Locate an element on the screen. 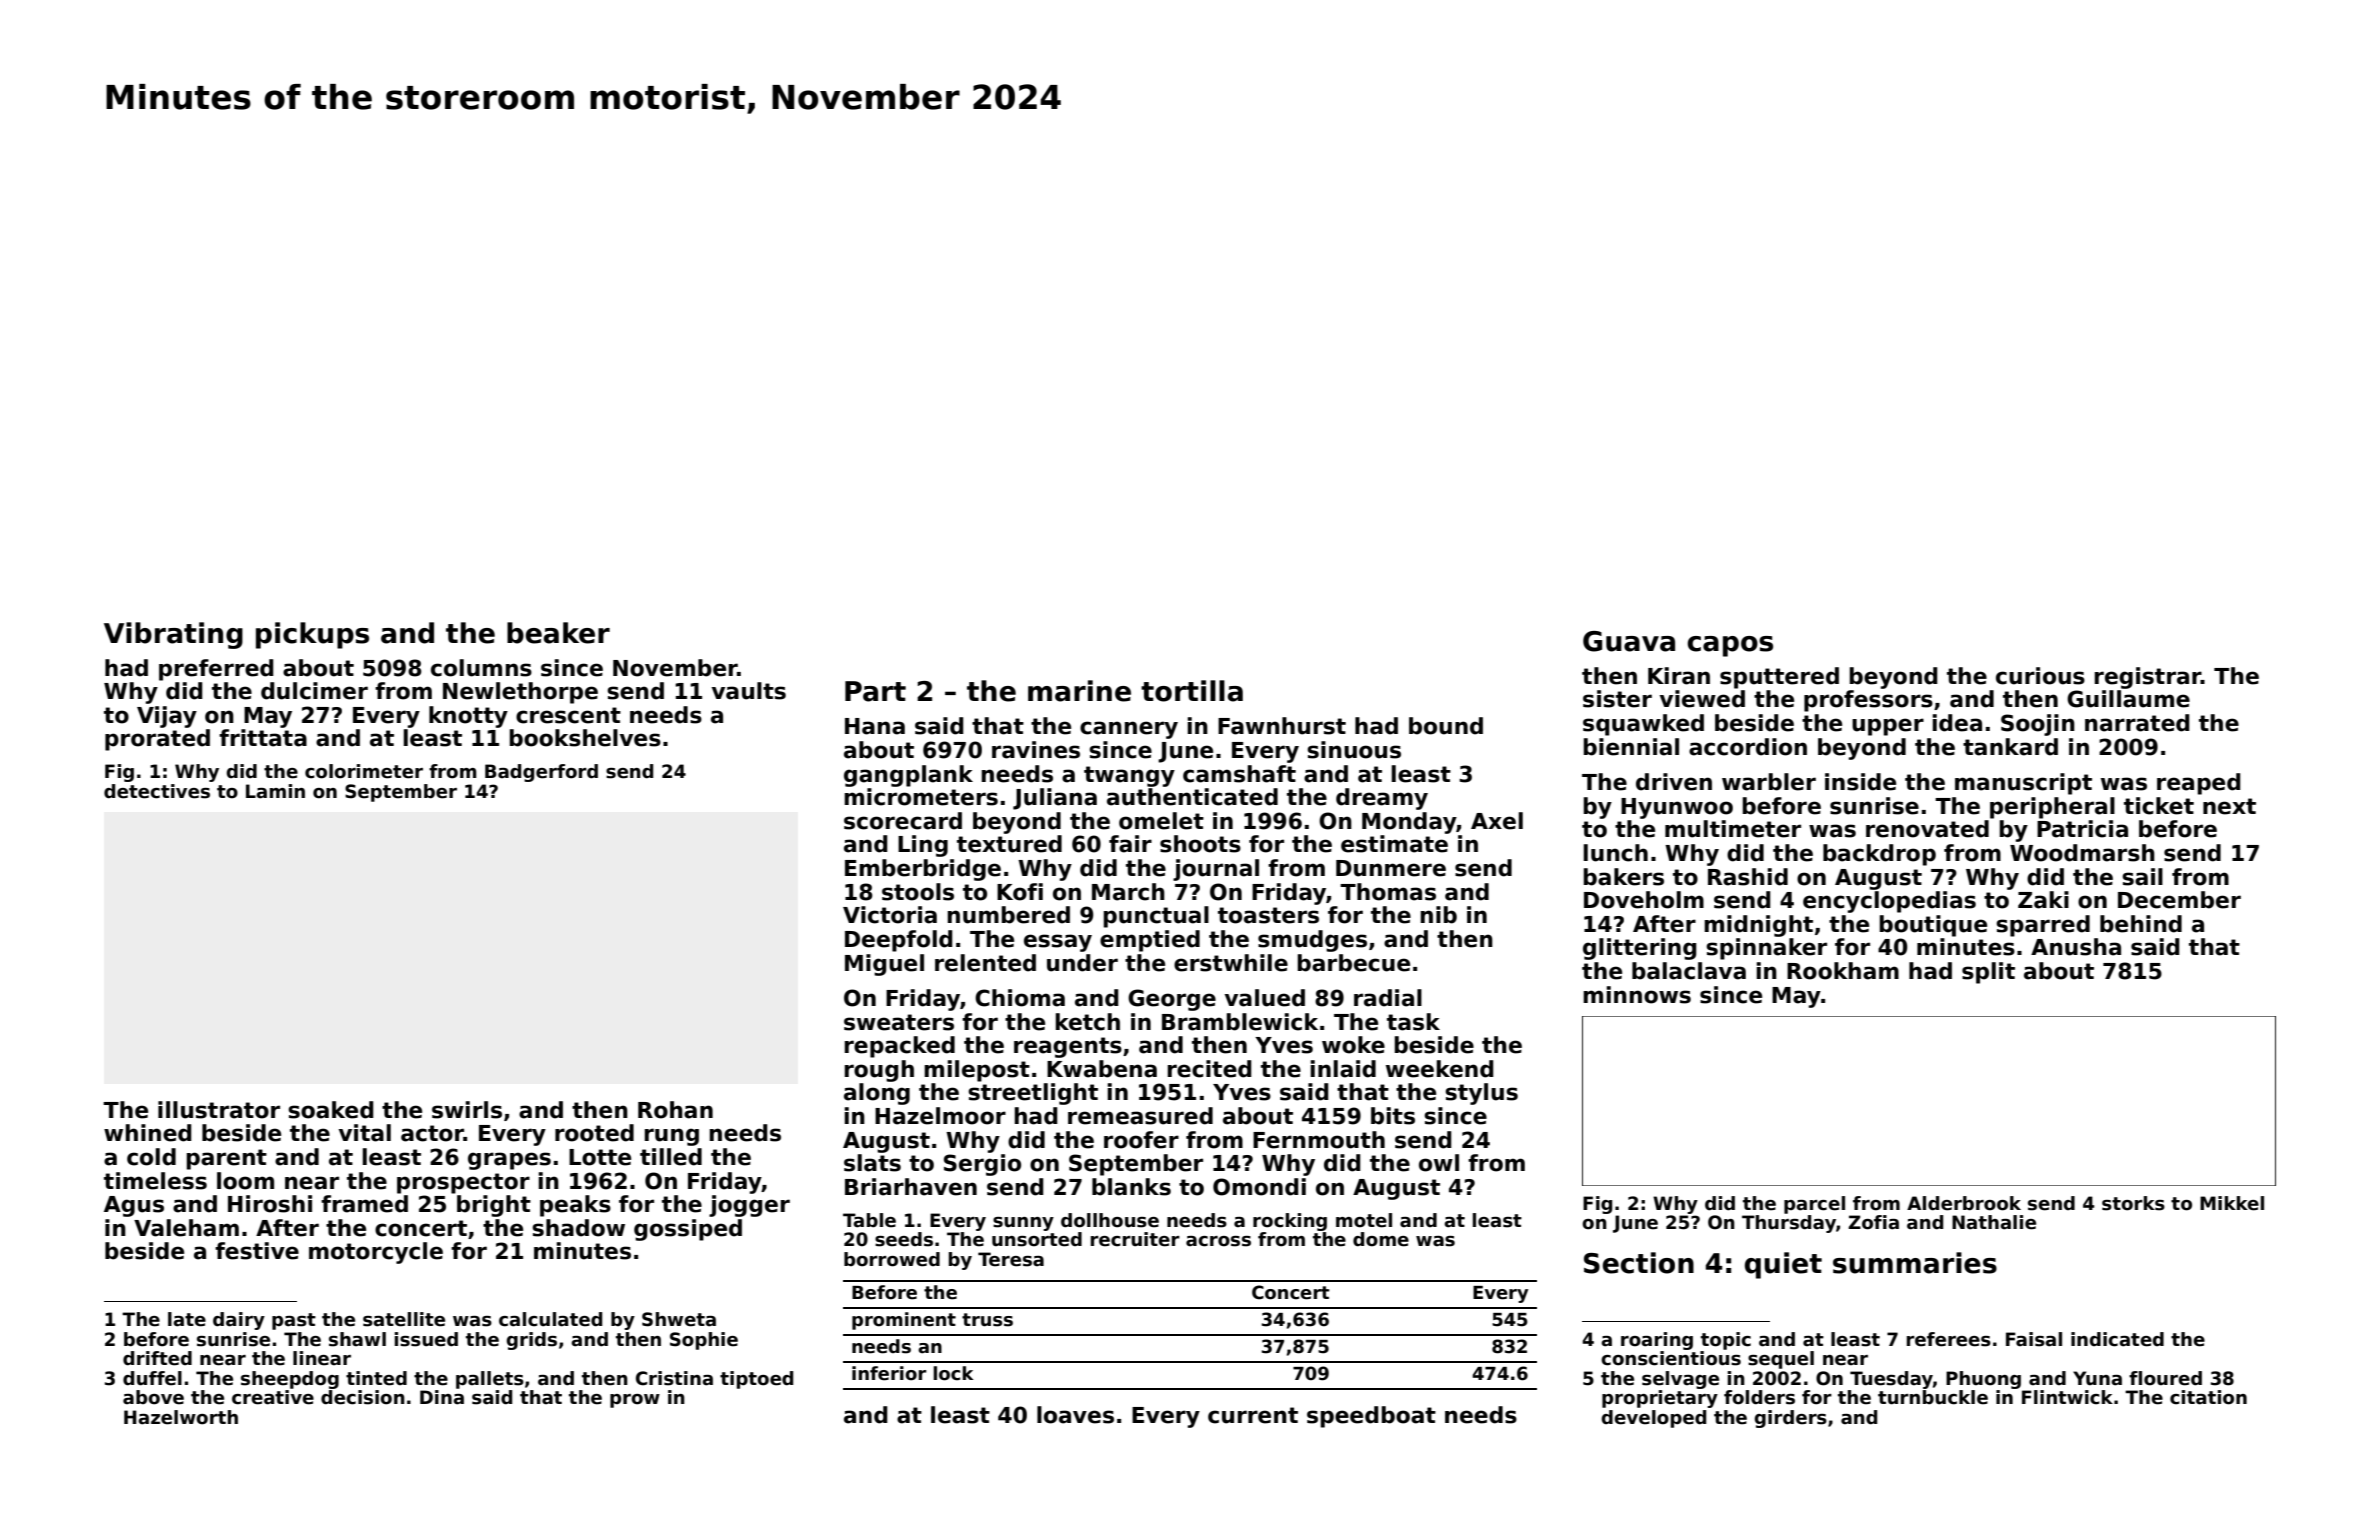 This screenshot has height=1540, width=2380. Hazelworth is located at coordinates (181, 1417).
